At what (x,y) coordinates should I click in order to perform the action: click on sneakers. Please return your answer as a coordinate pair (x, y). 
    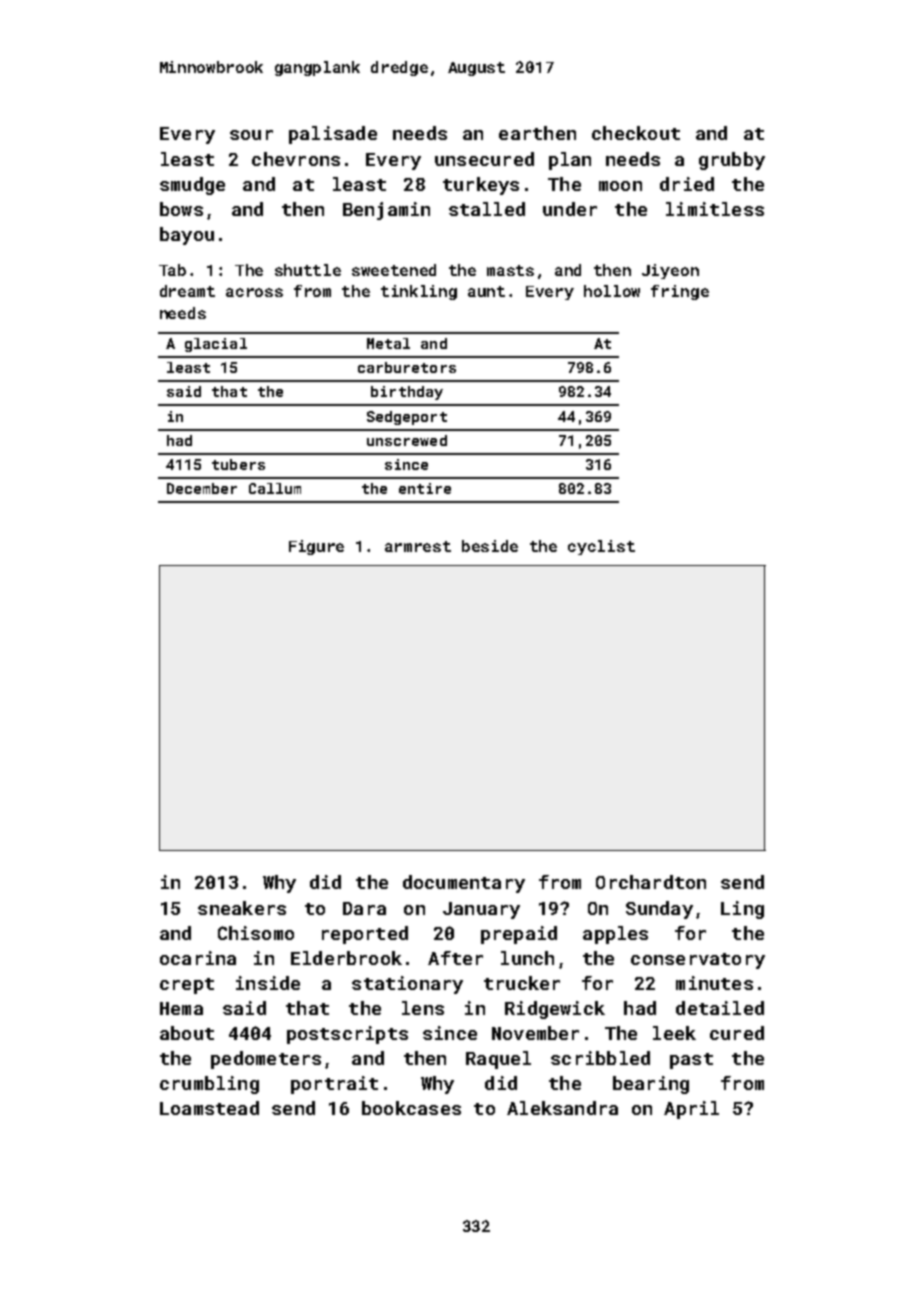
    Looking at the image, I should click on (242, 908).
